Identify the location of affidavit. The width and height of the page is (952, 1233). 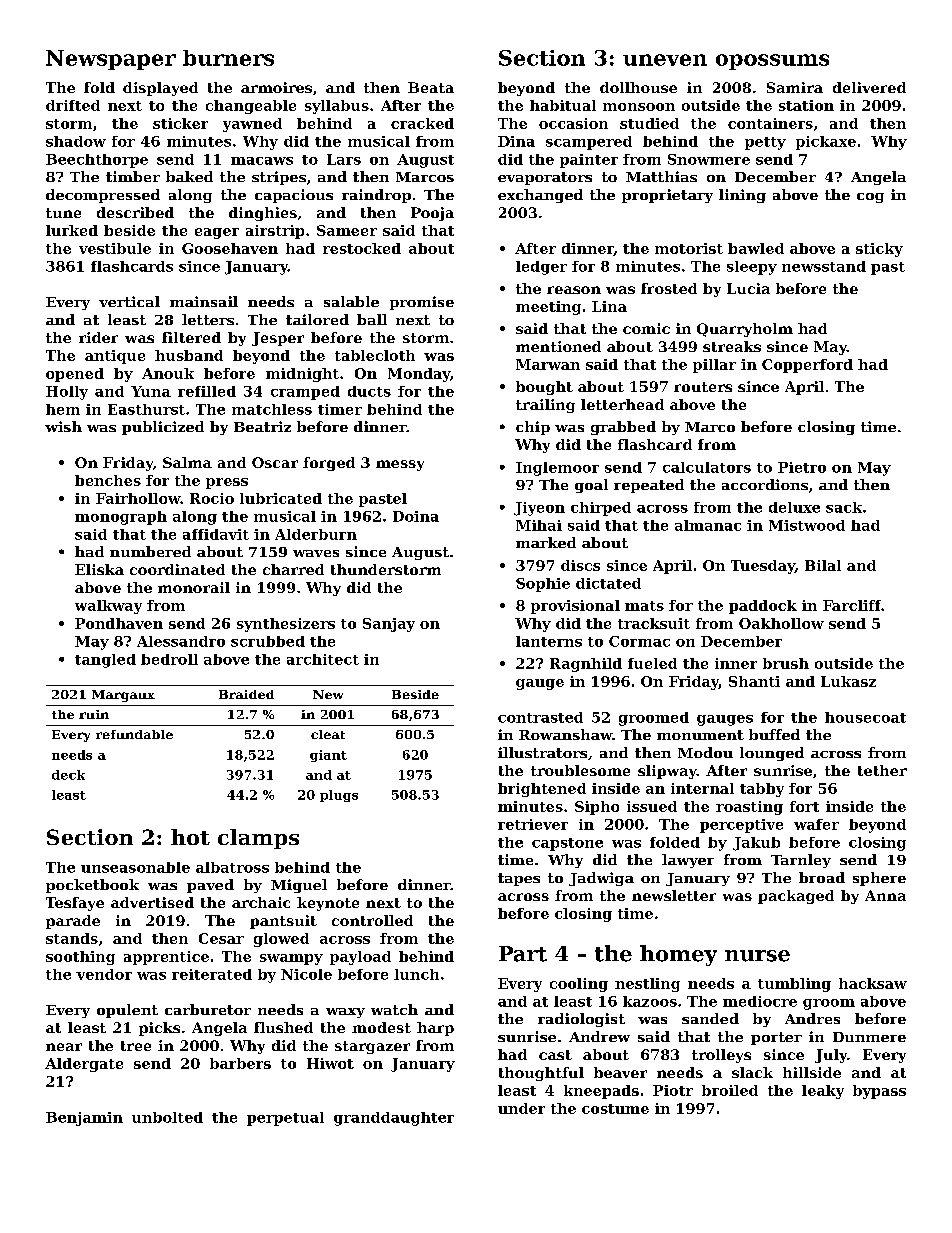
(216, 534).
